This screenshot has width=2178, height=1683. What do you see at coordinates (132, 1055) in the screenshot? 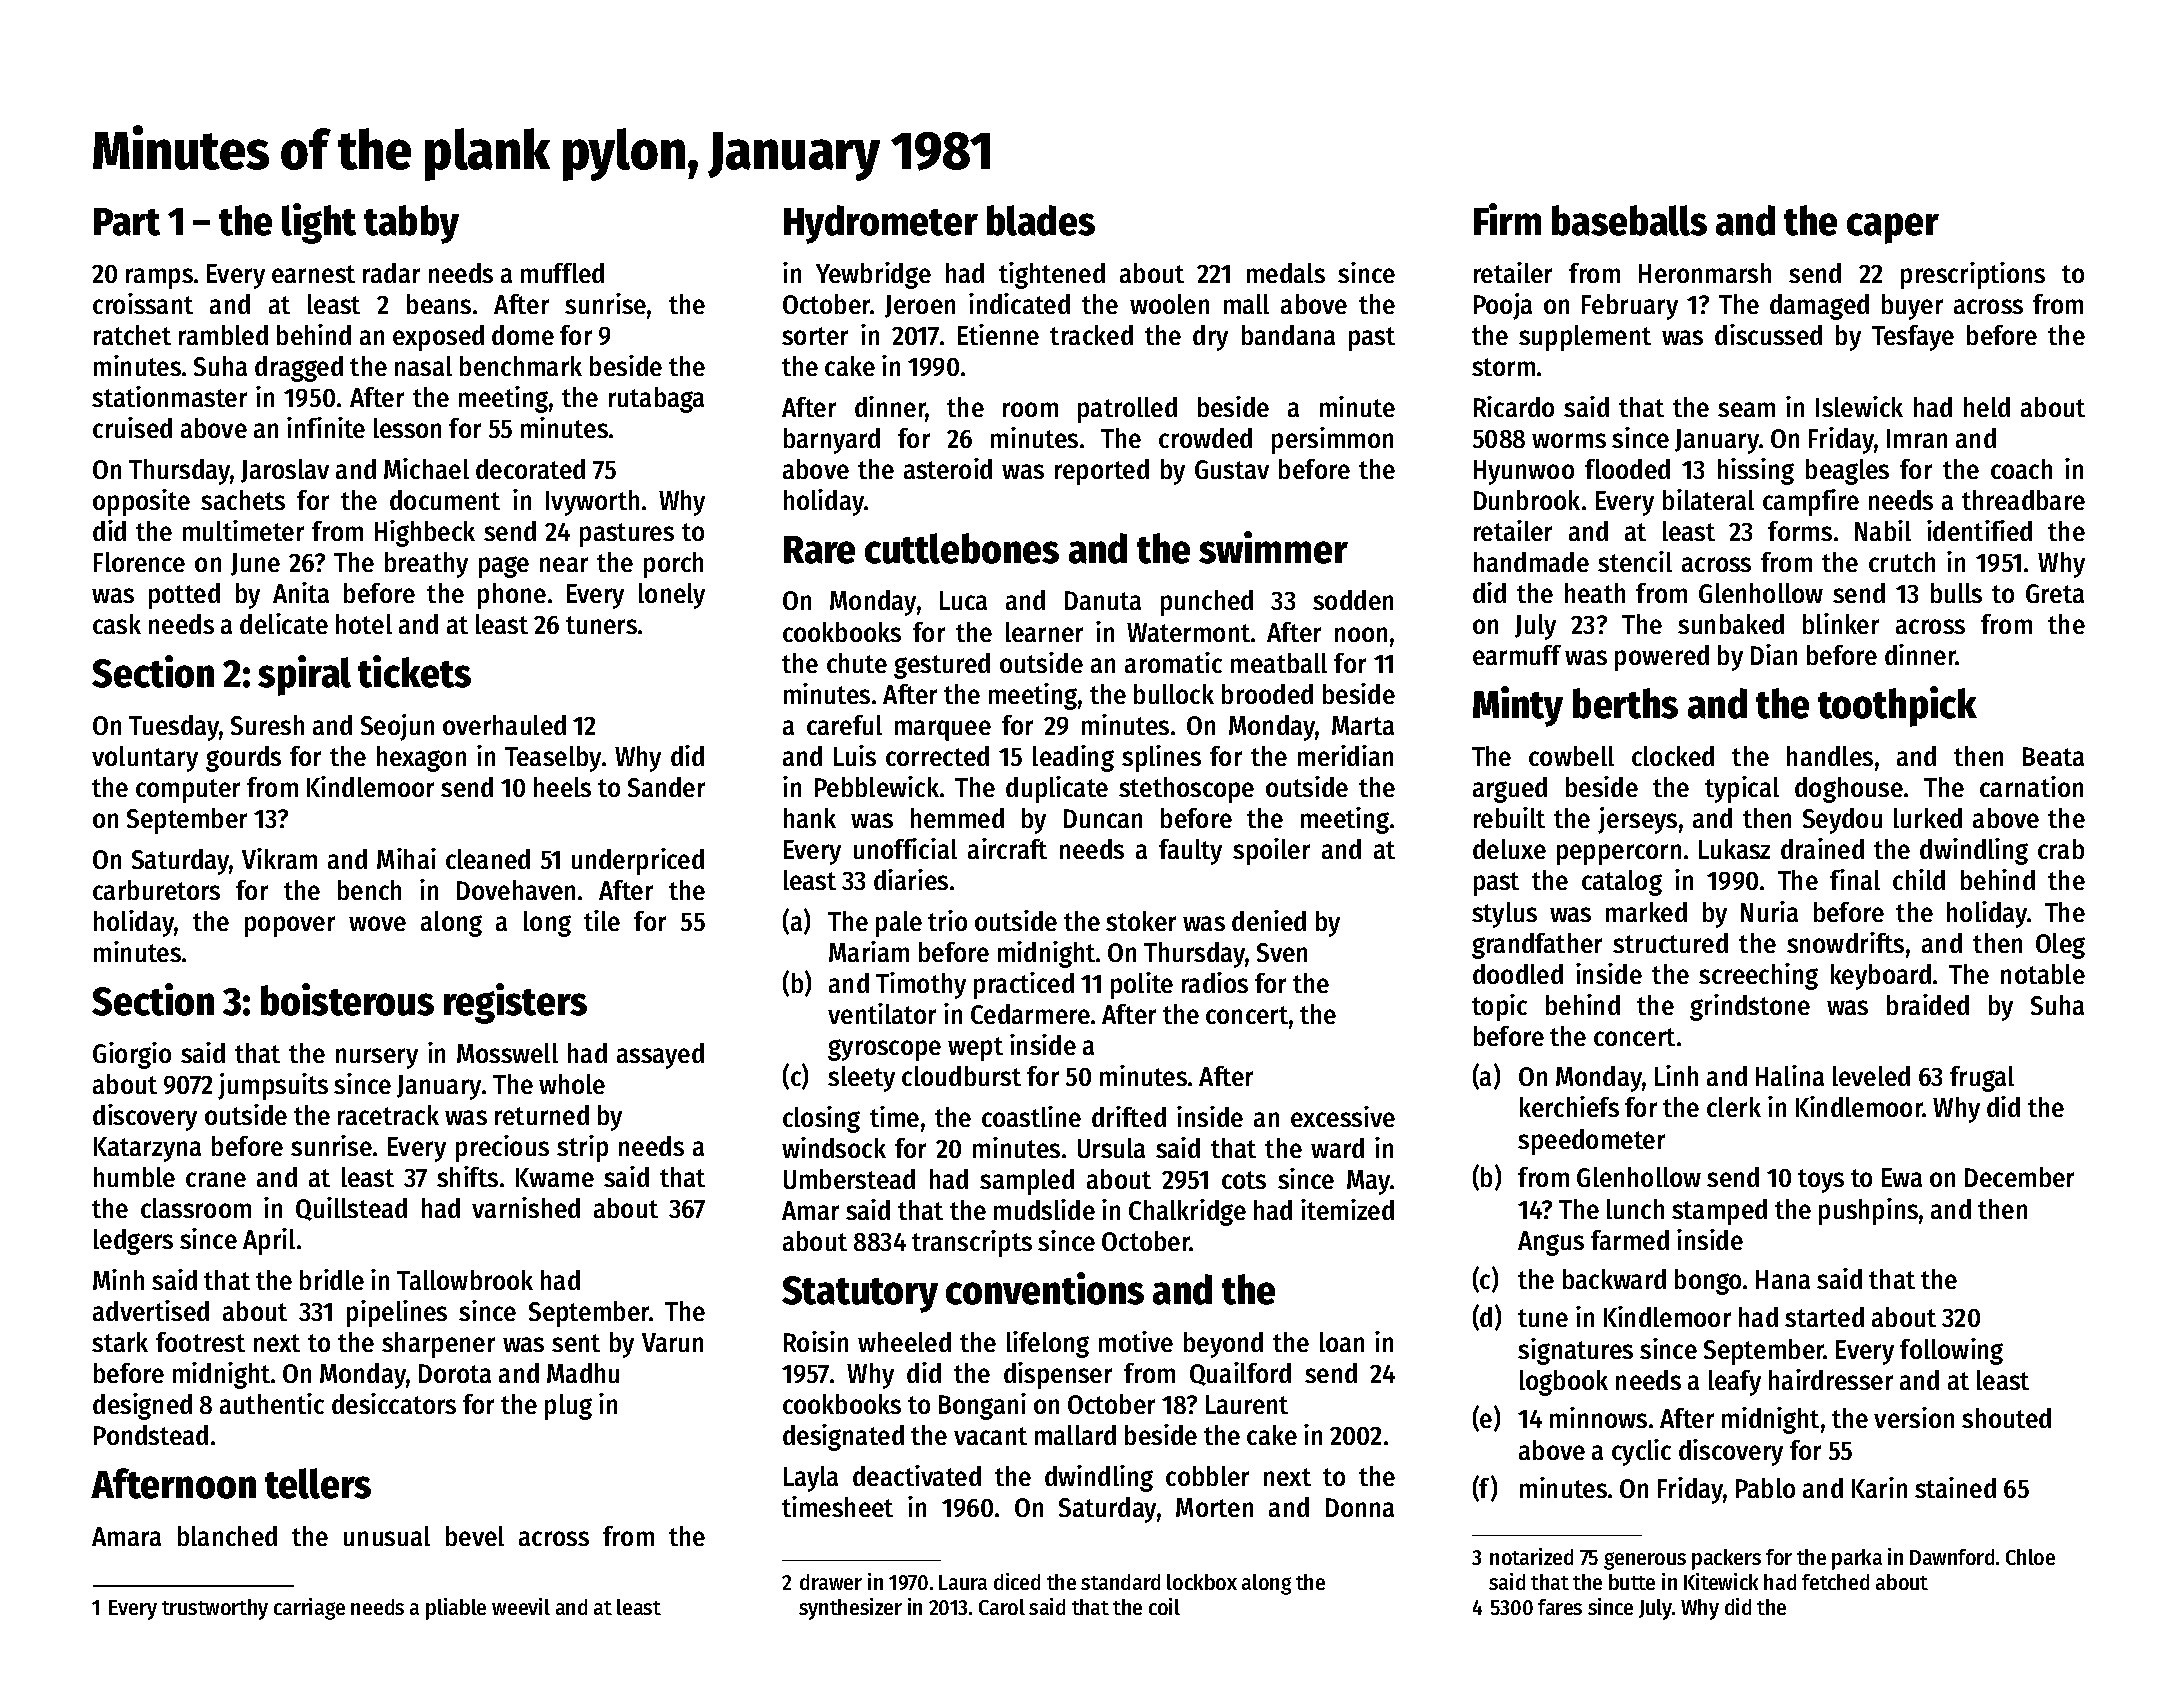
I see `Giorgio` at bounding box center [132, 1055].
